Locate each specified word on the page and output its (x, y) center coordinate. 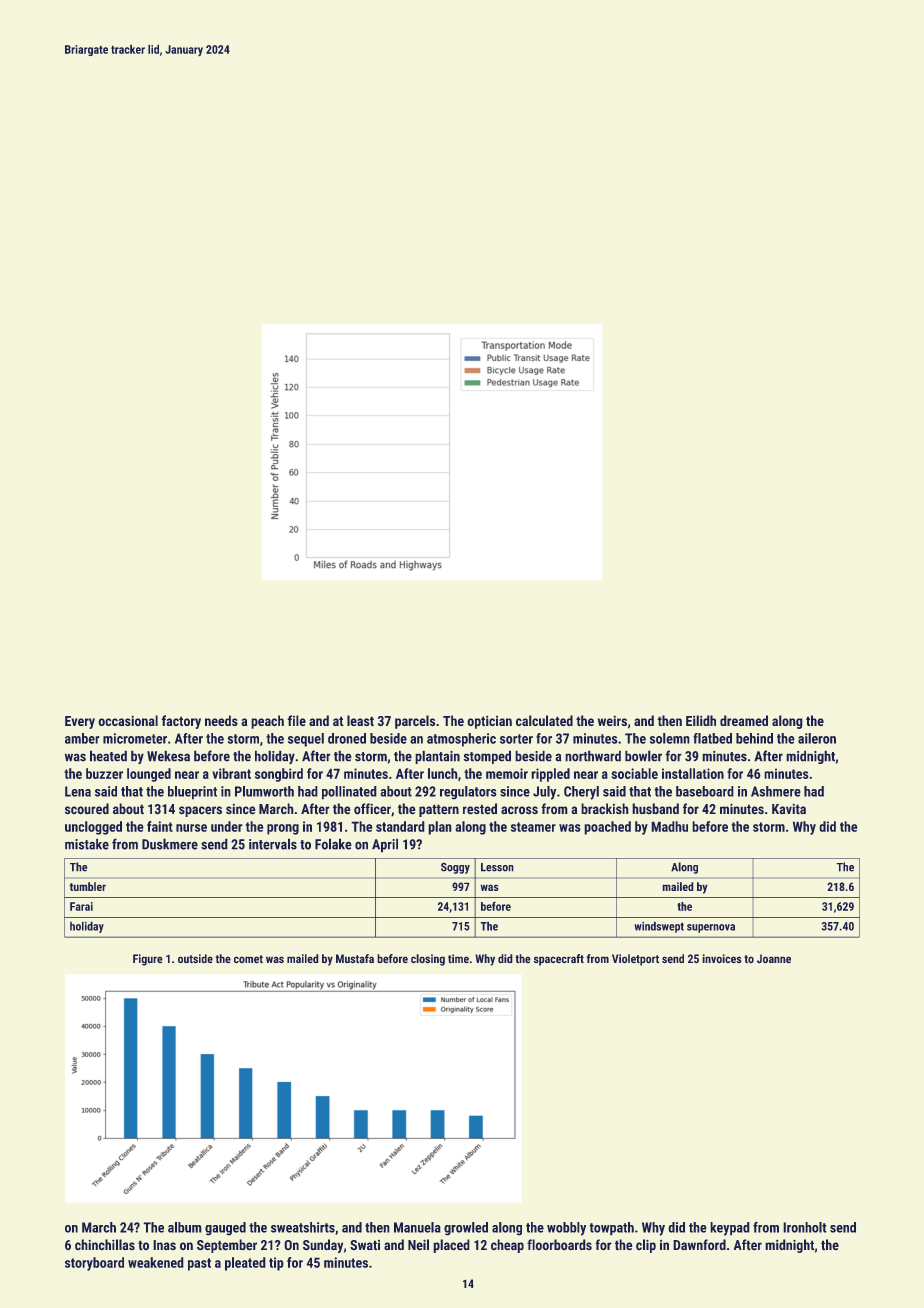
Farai (81, 906)
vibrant (231, 773)
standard (400, 826)
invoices (722, 958)
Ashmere (775, 791)
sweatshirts (303, 1227)
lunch (442, 773)
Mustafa (355, 958)
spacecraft (559, 960)
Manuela (417, 1227)
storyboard (94, 1264)
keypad (730, 1229)
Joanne (774, 958)
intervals (273, 844)
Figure (147, 960)
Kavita (789, 809)
